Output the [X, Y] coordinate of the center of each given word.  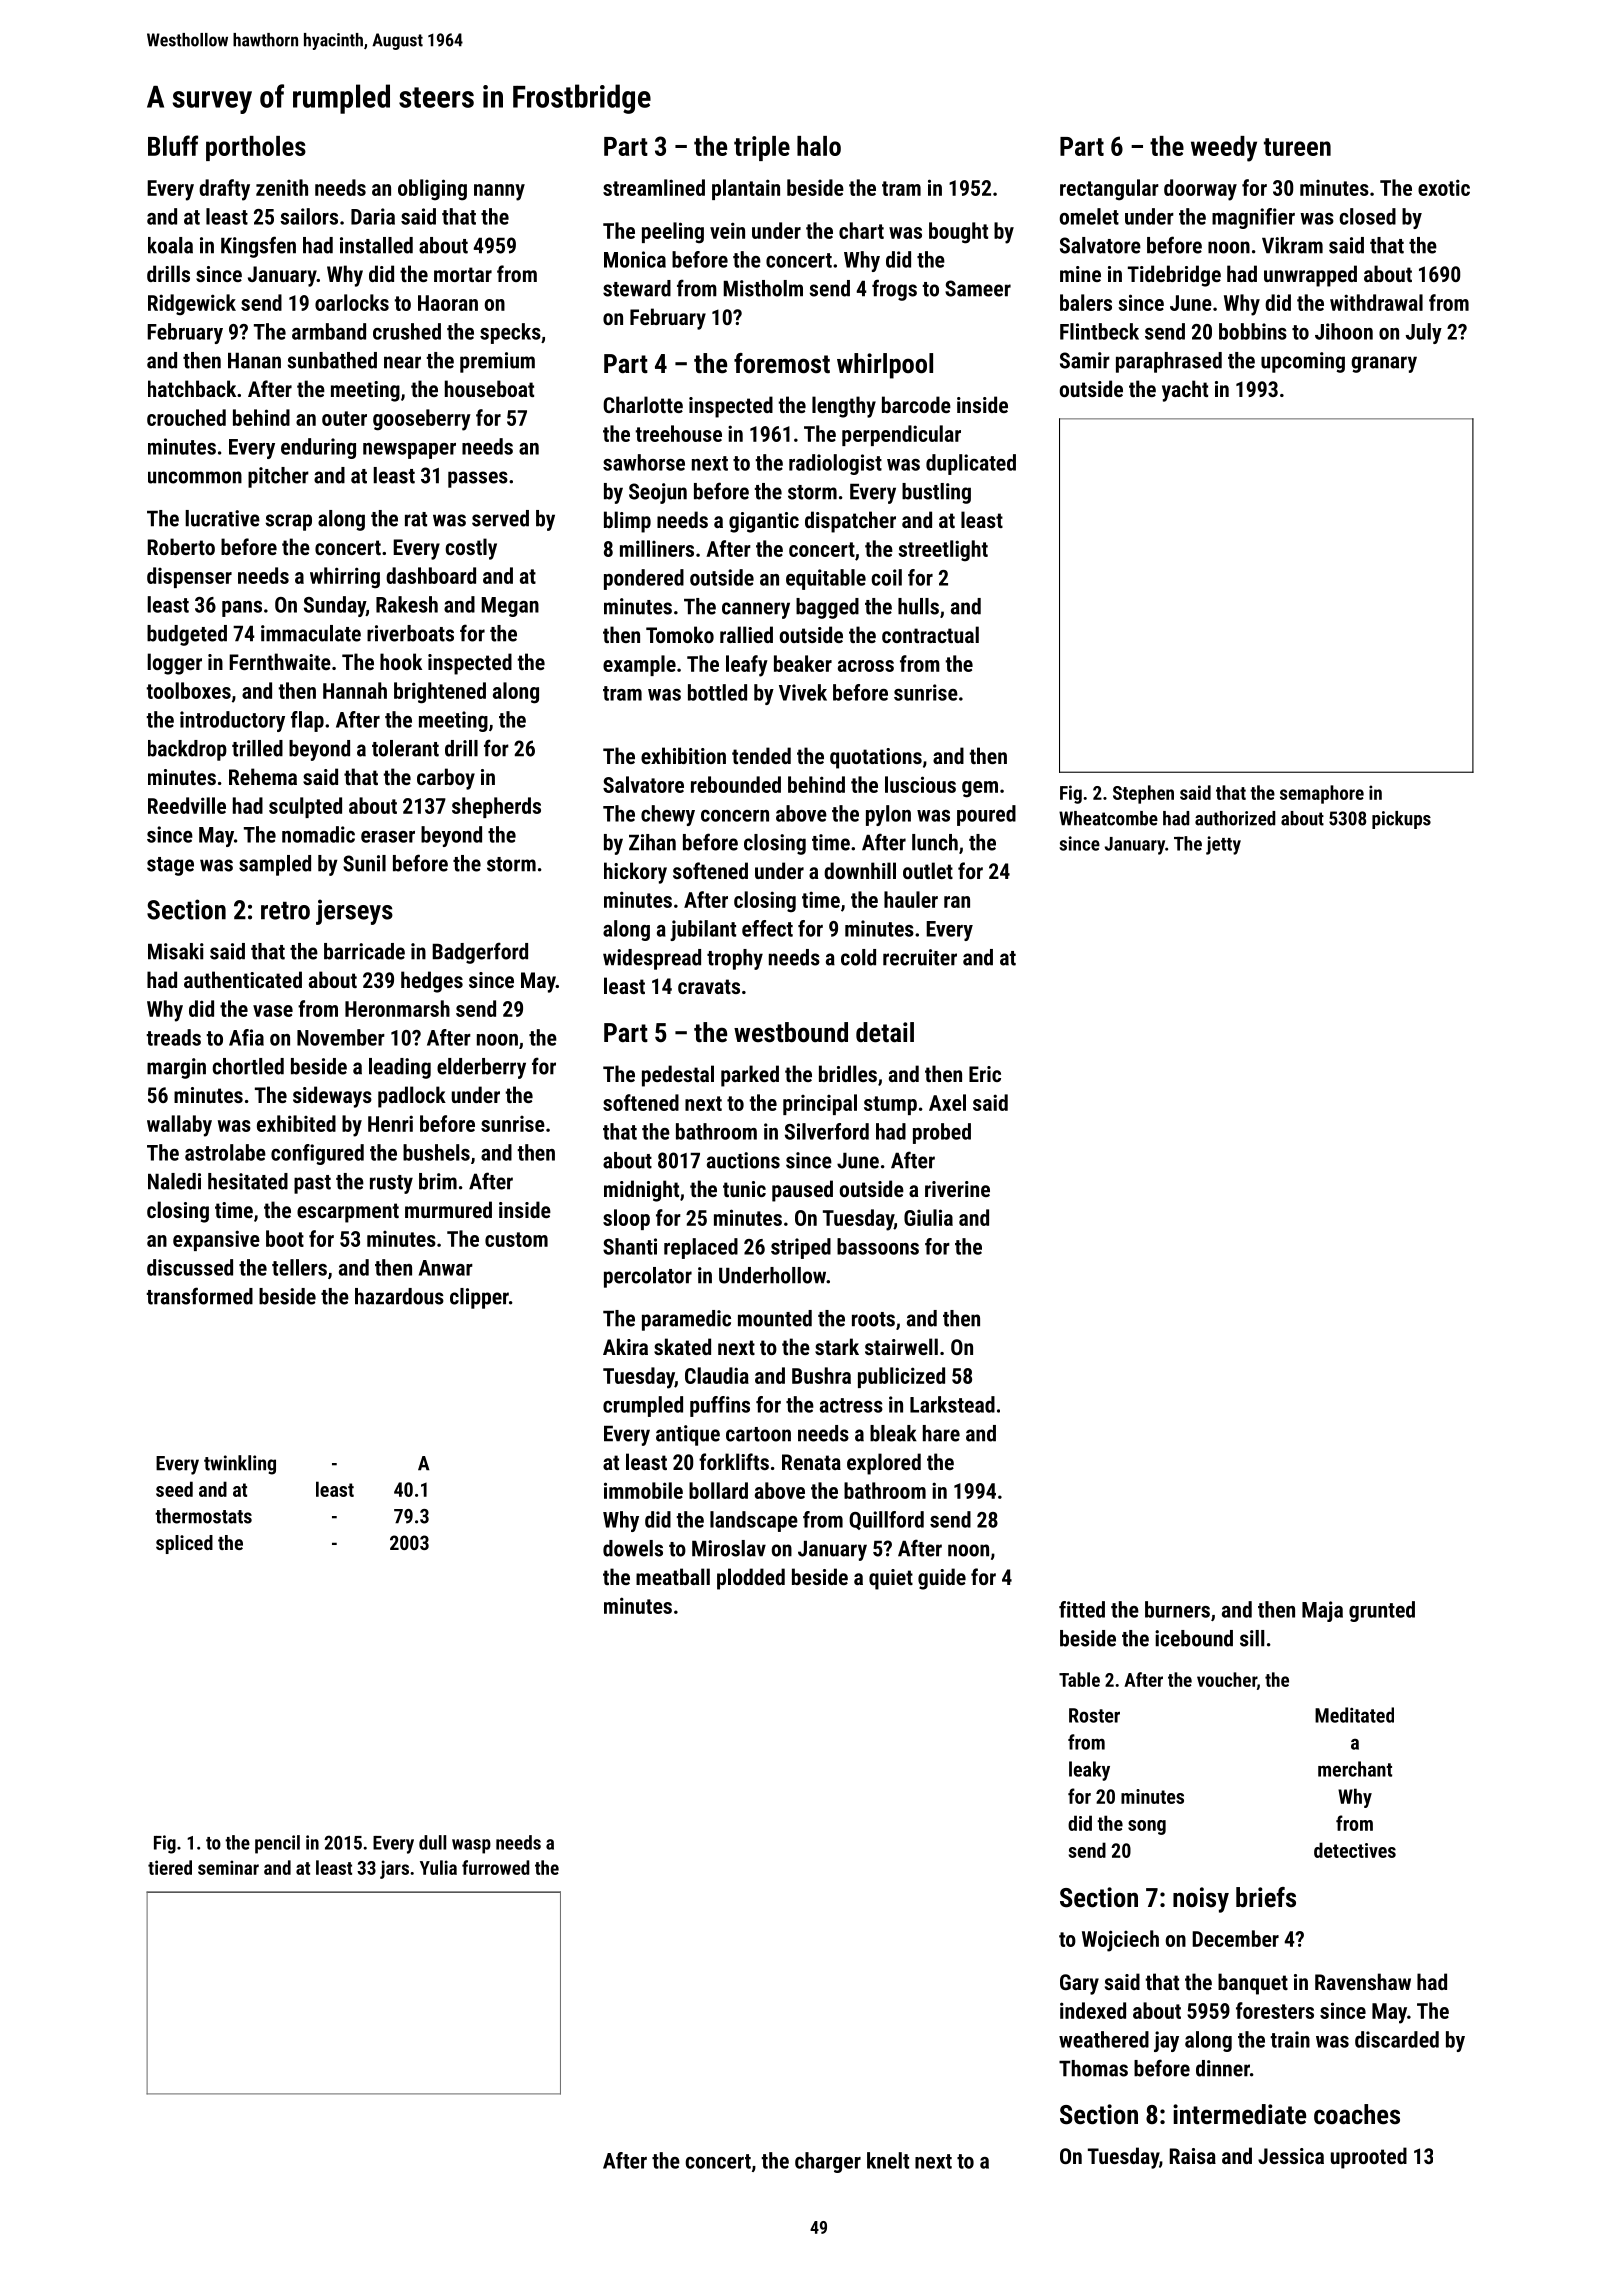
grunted [1382, 1611]
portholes [256, 148]
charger [828, 2162]
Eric [985, 1074]
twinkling [240, 1465]
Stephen [1143, 794]
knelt [888, 2160]
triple [762, 148]
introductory [232, 721]
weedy [1224, 149]
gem [980, 789]
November [341, 1037]
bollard [718, 1490]
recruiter [920, 957]
